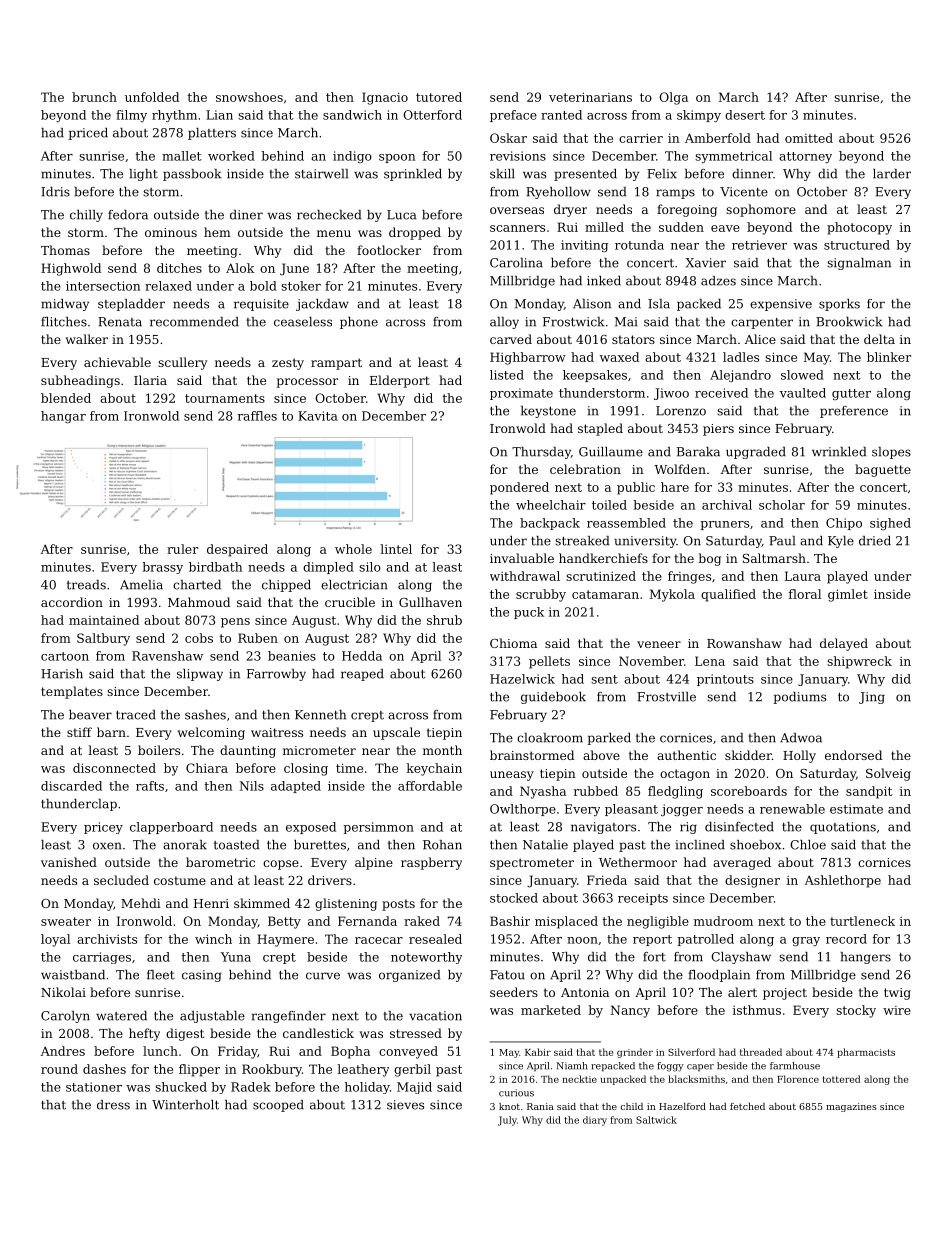 The image size is (952, 1233). What do you see at coordinates (65, 305) in the screenshot?
I see `midway` at bounding box center [65, 305].
